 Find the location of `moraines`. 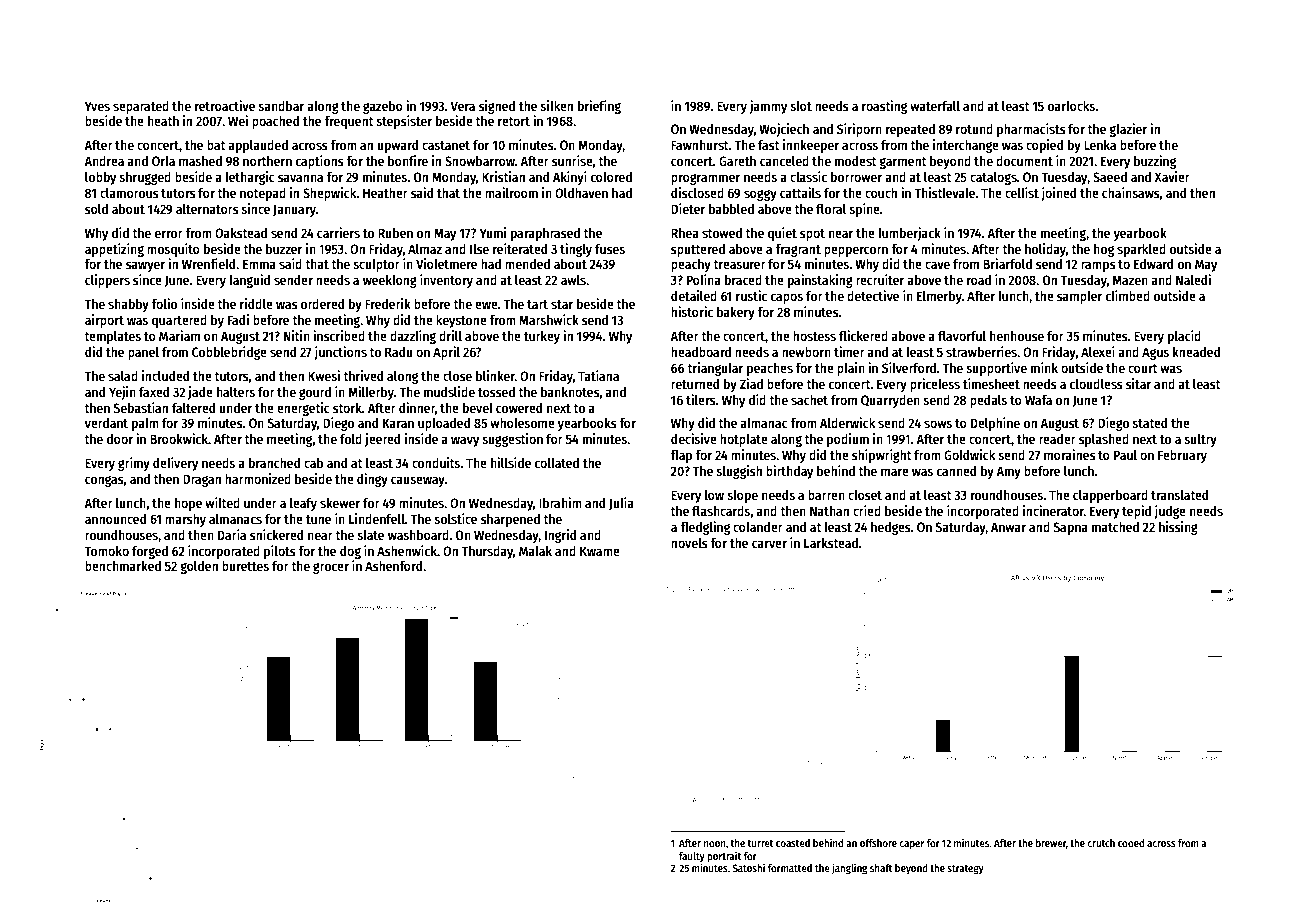

moraines is located at coordinates (1070, 454).
